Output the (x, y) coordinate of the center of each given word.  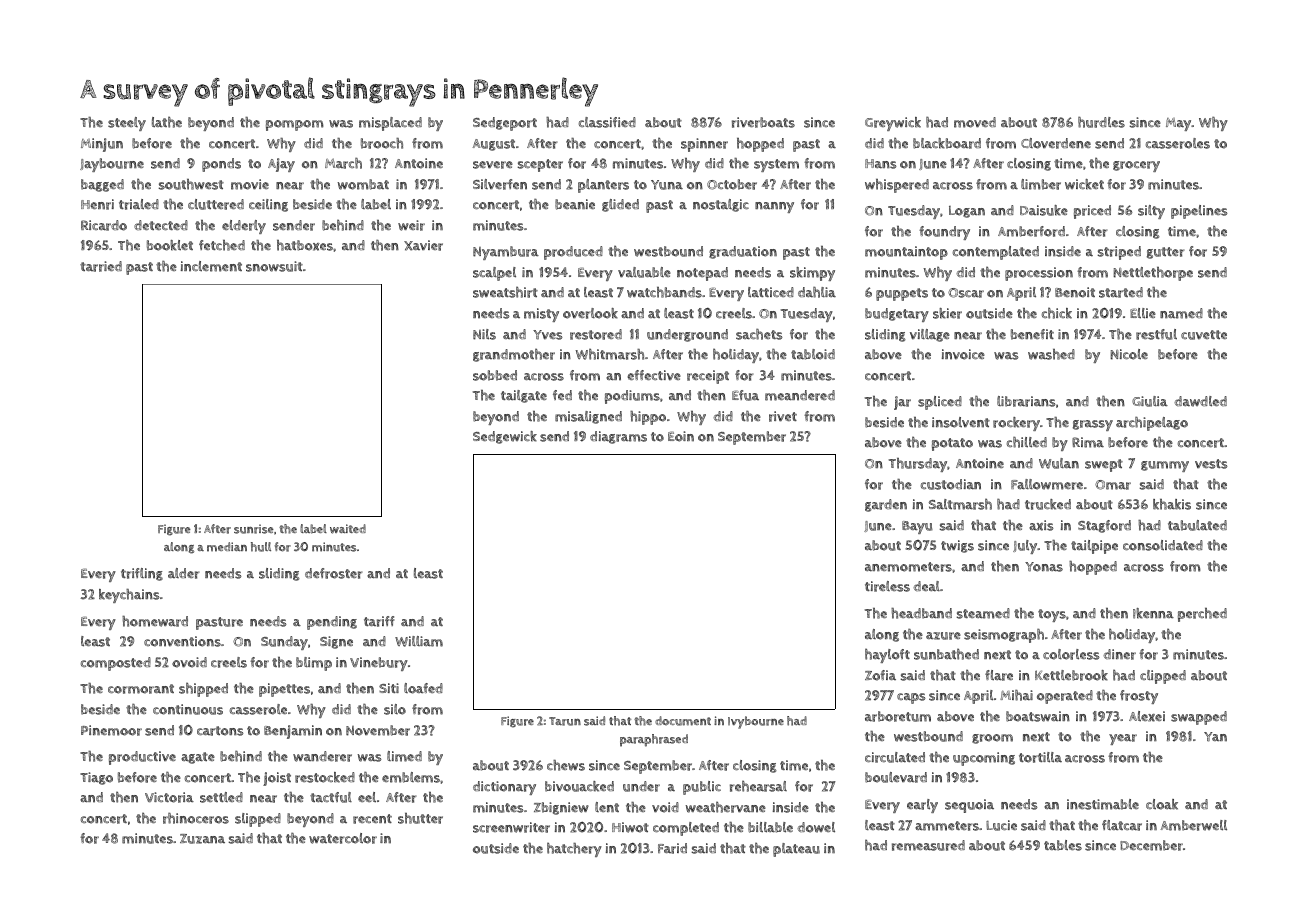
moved (975, 122)
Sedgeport (505, 124)
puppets (902, 294)
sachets (759, 334)
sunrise (254, 529)
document (683, 721)
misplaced (390, 124)
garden (886, 505)
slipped (258, 820)
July (1025, 547)
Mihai (1016, 695)
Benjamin (293, 732)
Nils (484, 334)
